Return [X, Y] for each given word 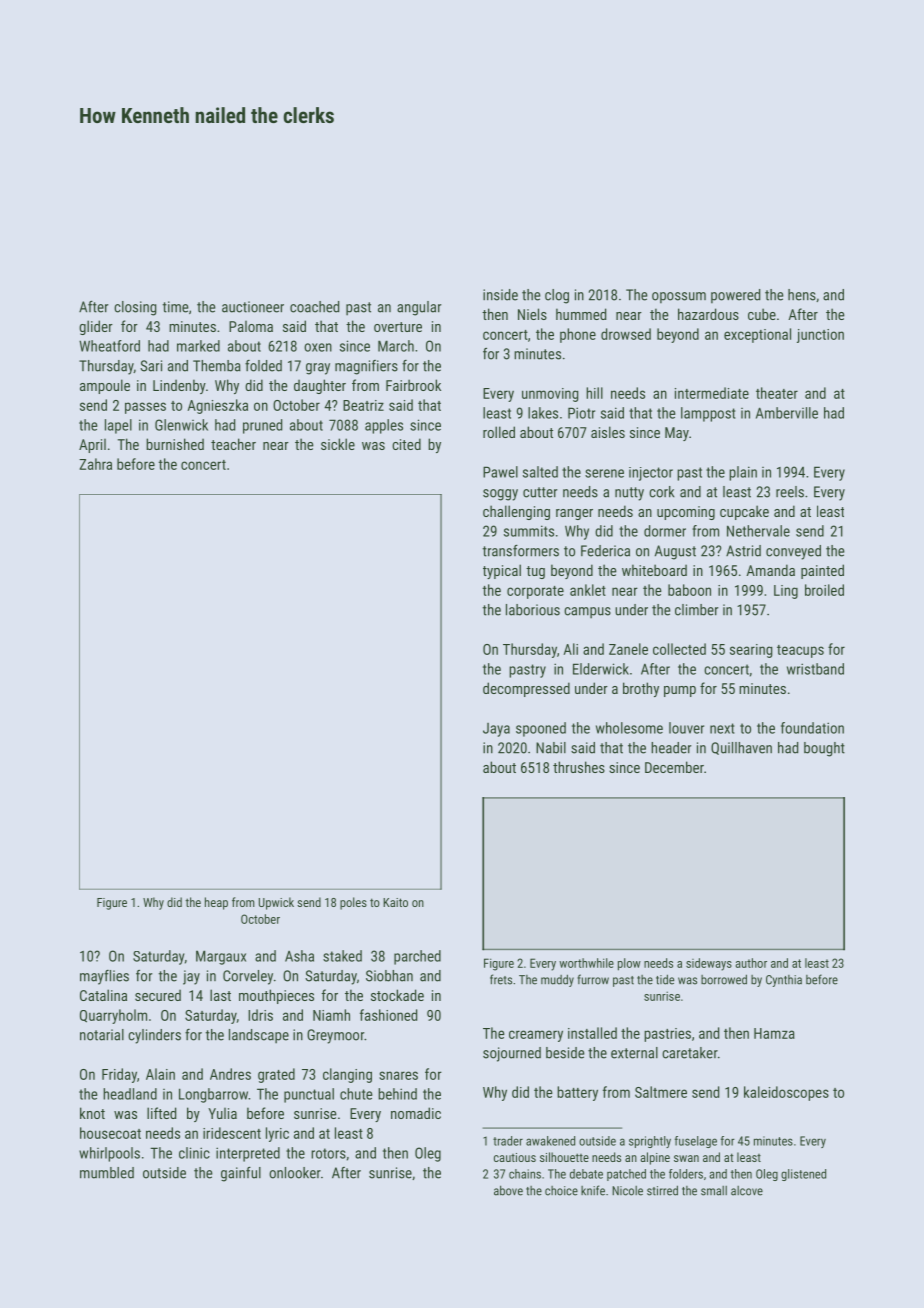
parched [417, 957]
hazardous [708, 314]
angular [419, 308]
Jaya [496, 730]
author [751, 963]
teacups [800, 651]
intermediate [712, 393]
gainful [241, 1174]
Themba [217, 366]
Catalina [103, 995]
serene [604, 473]
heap [216, 903]
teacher [233, 444]
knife [593, 1190]
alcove [747, 1191]
